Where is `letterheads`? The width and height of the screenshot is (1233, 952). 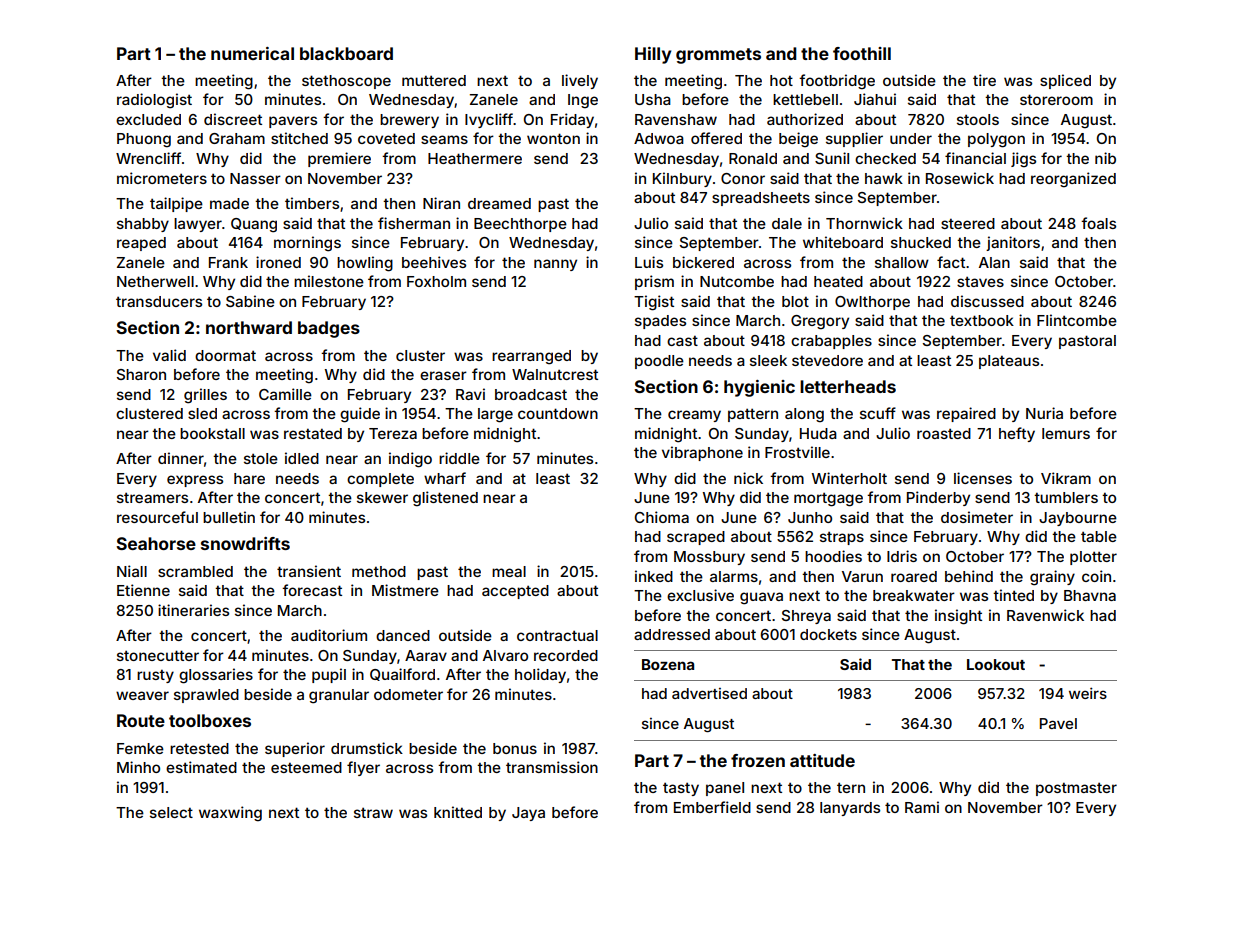
letterheads is located at coordinates (848, 386).
